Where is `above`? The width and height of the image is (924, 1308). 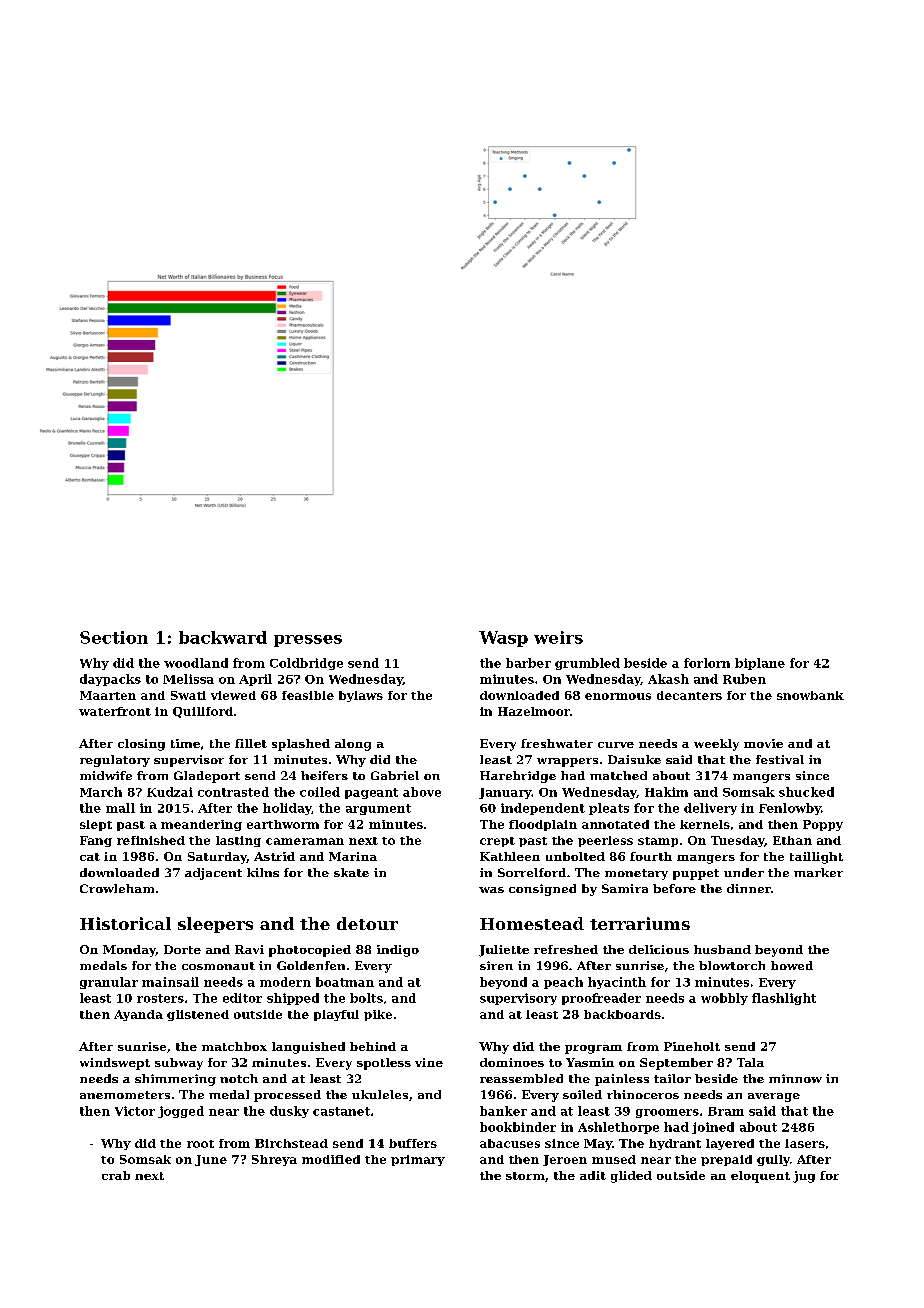
above is located at coordinates (422, 792).
